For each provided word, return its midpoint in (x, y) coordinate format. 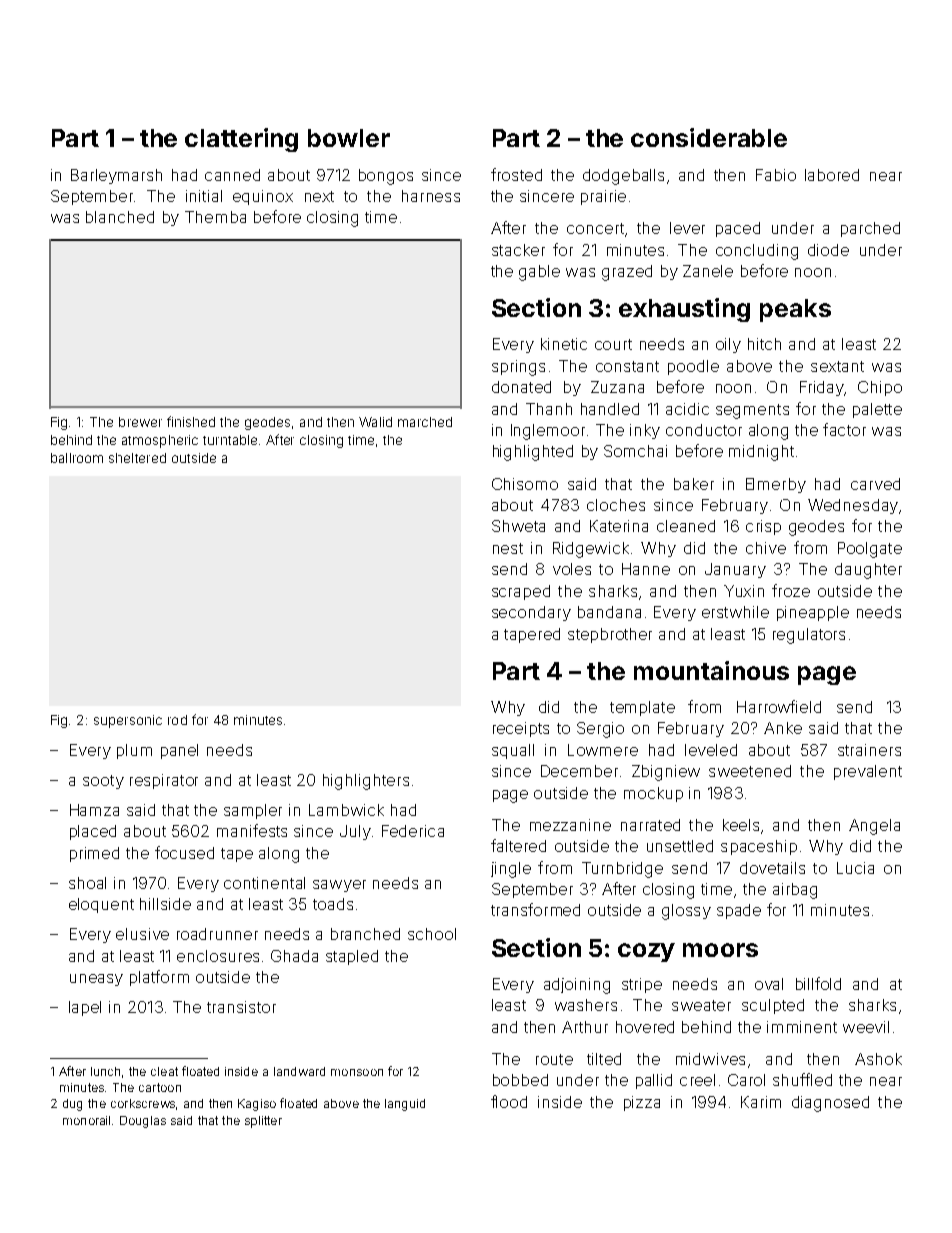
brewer (140, 422)
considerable (709, 137)
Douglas (143, 1122)
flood (509, 1101)
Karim (761, 1102)
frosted (516, 174)
